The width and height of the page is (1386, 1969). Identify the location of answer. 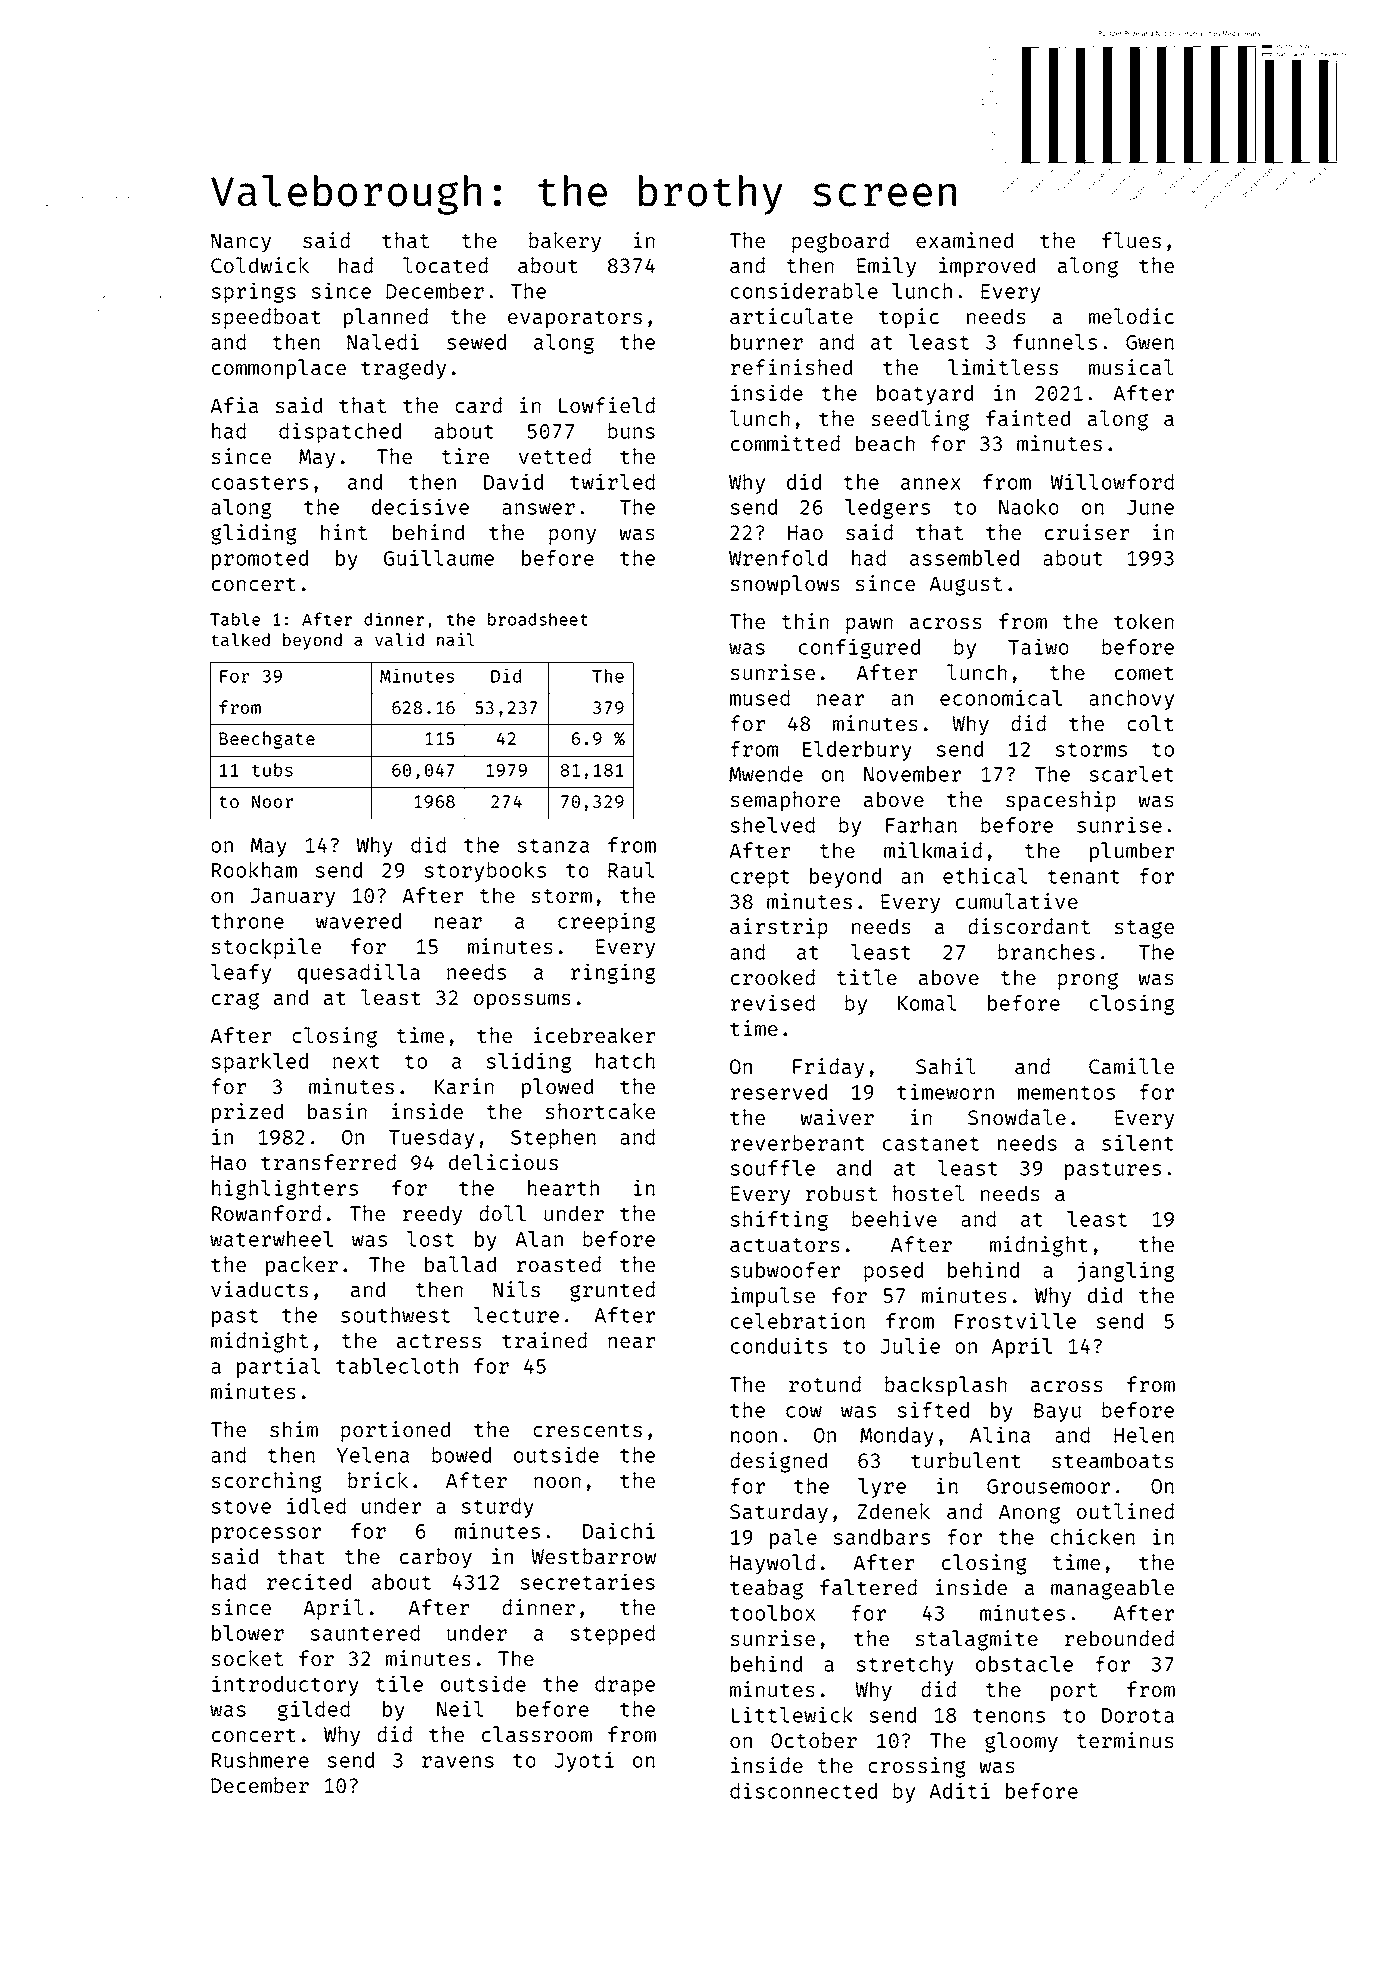
(538, 509).
